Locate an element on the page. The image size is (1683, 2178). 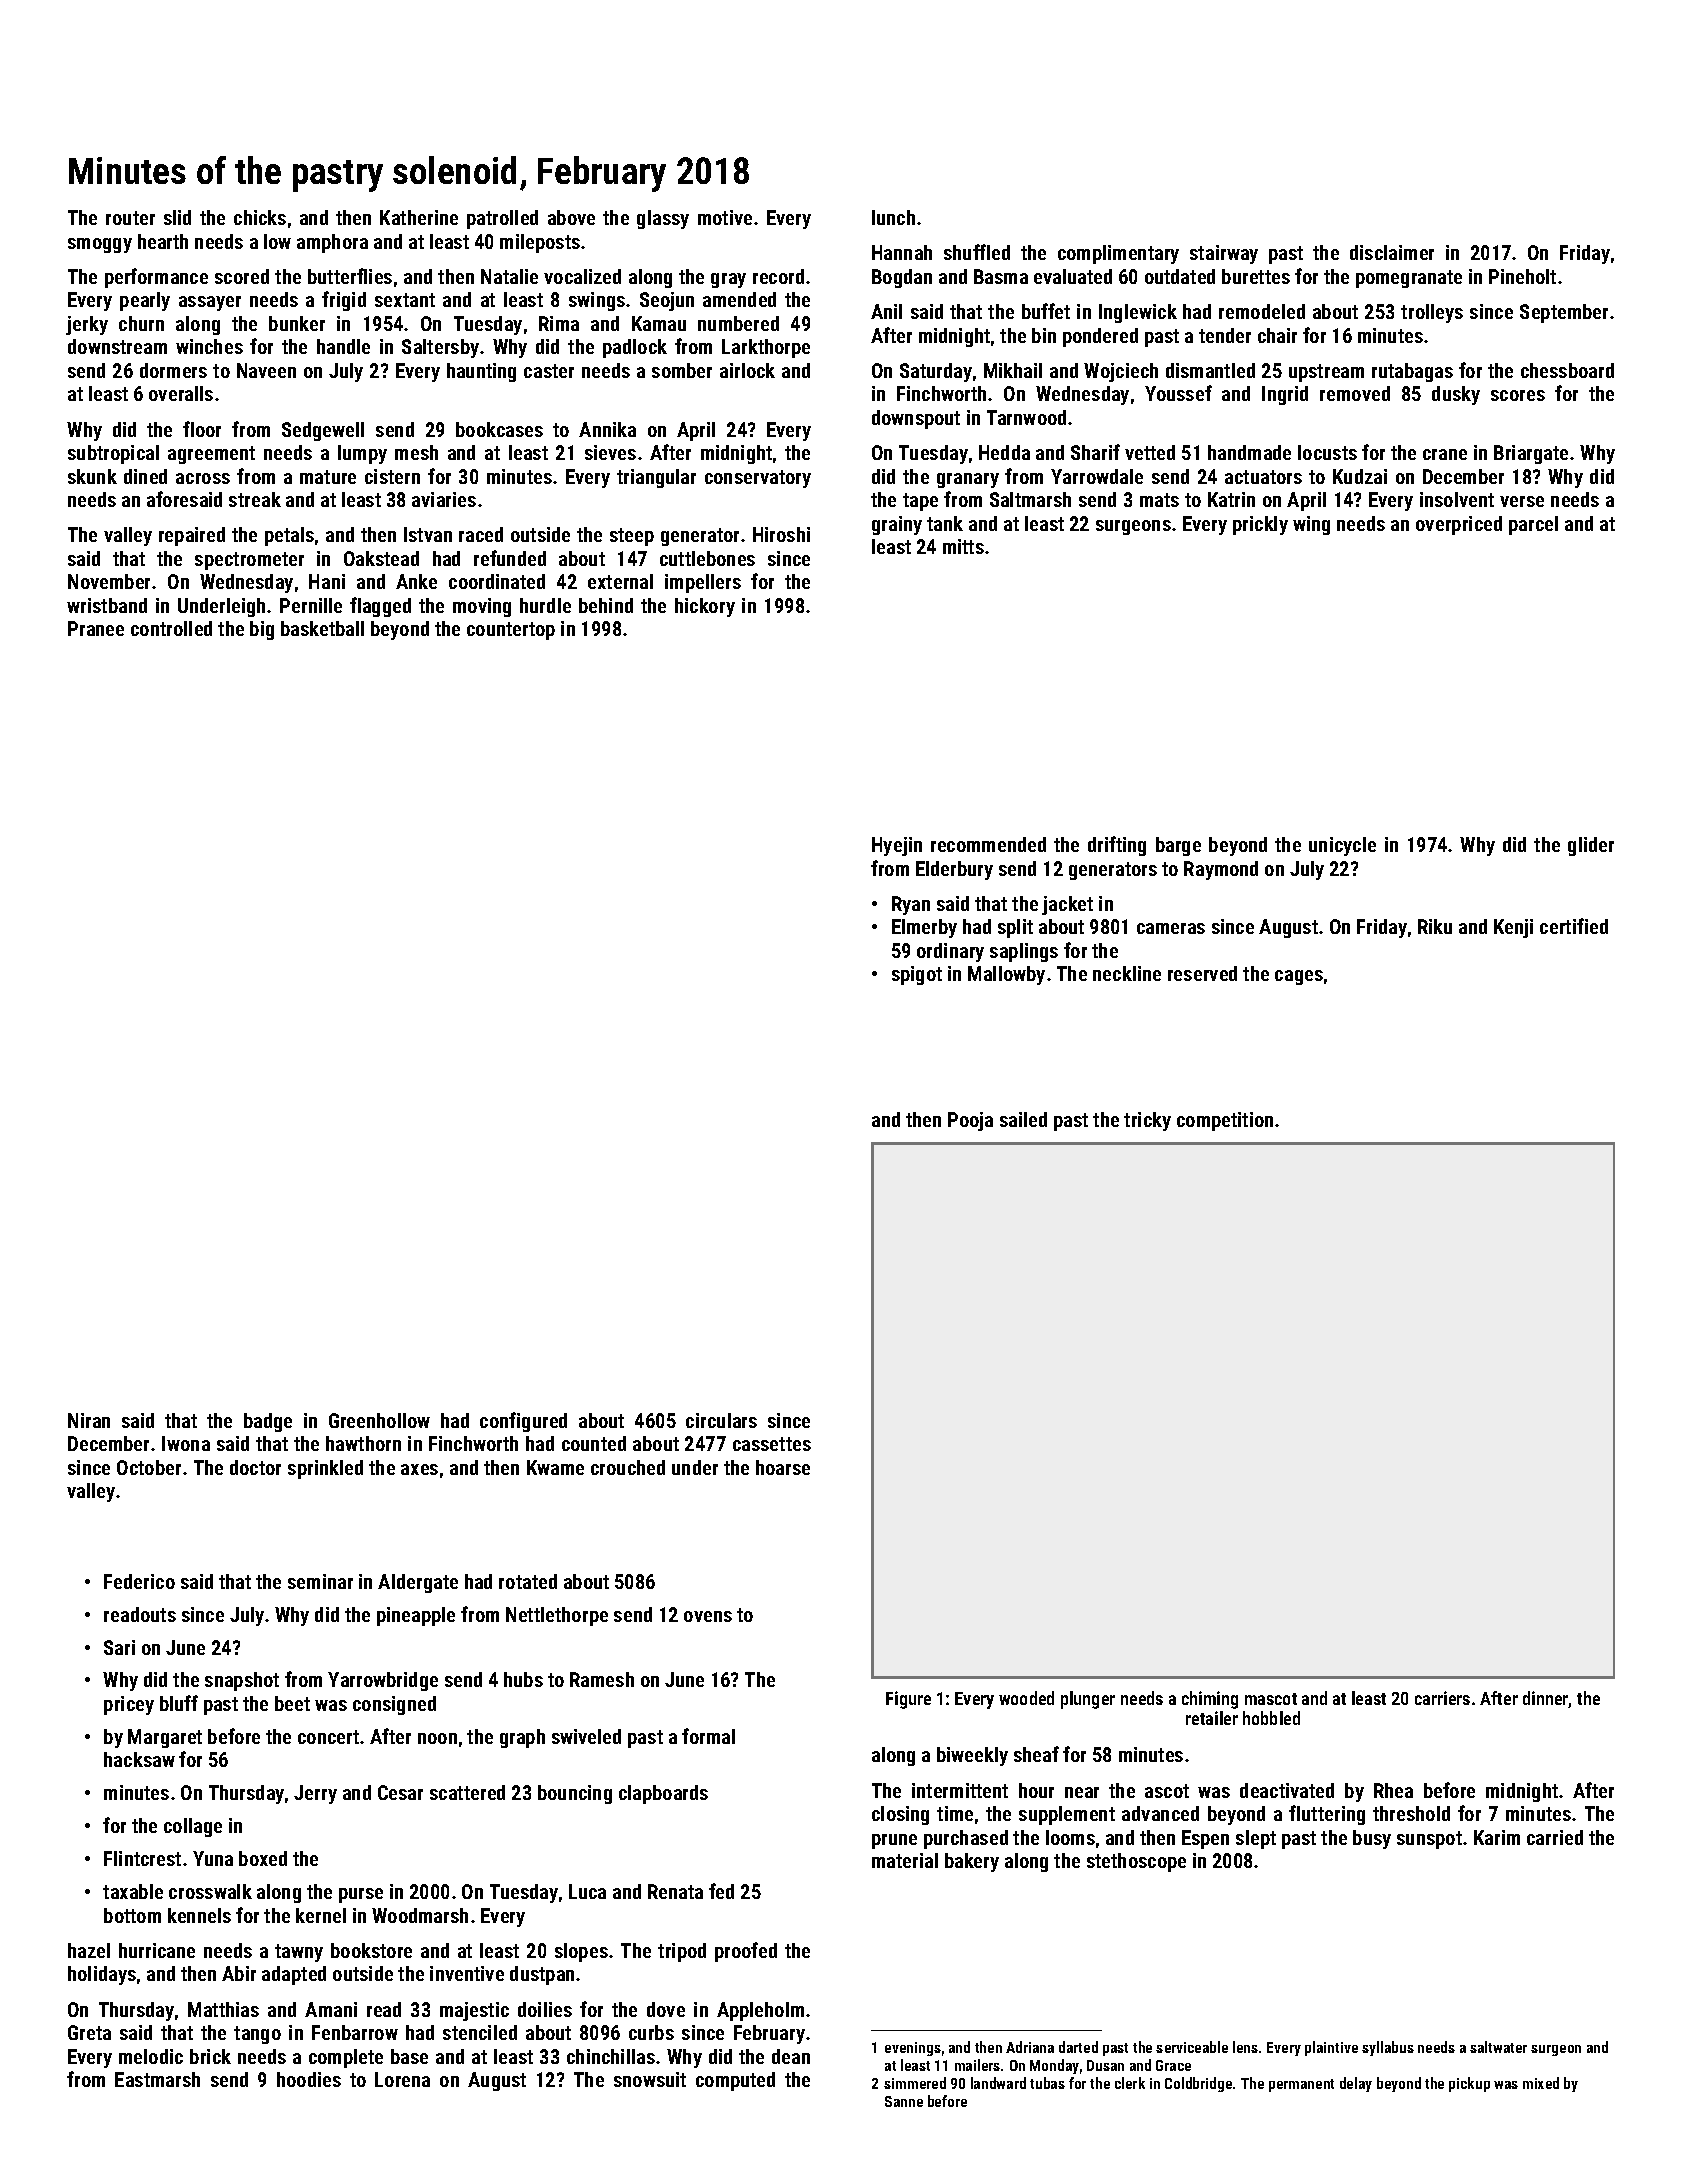
jacket is located at coordinates (1067, 905).
